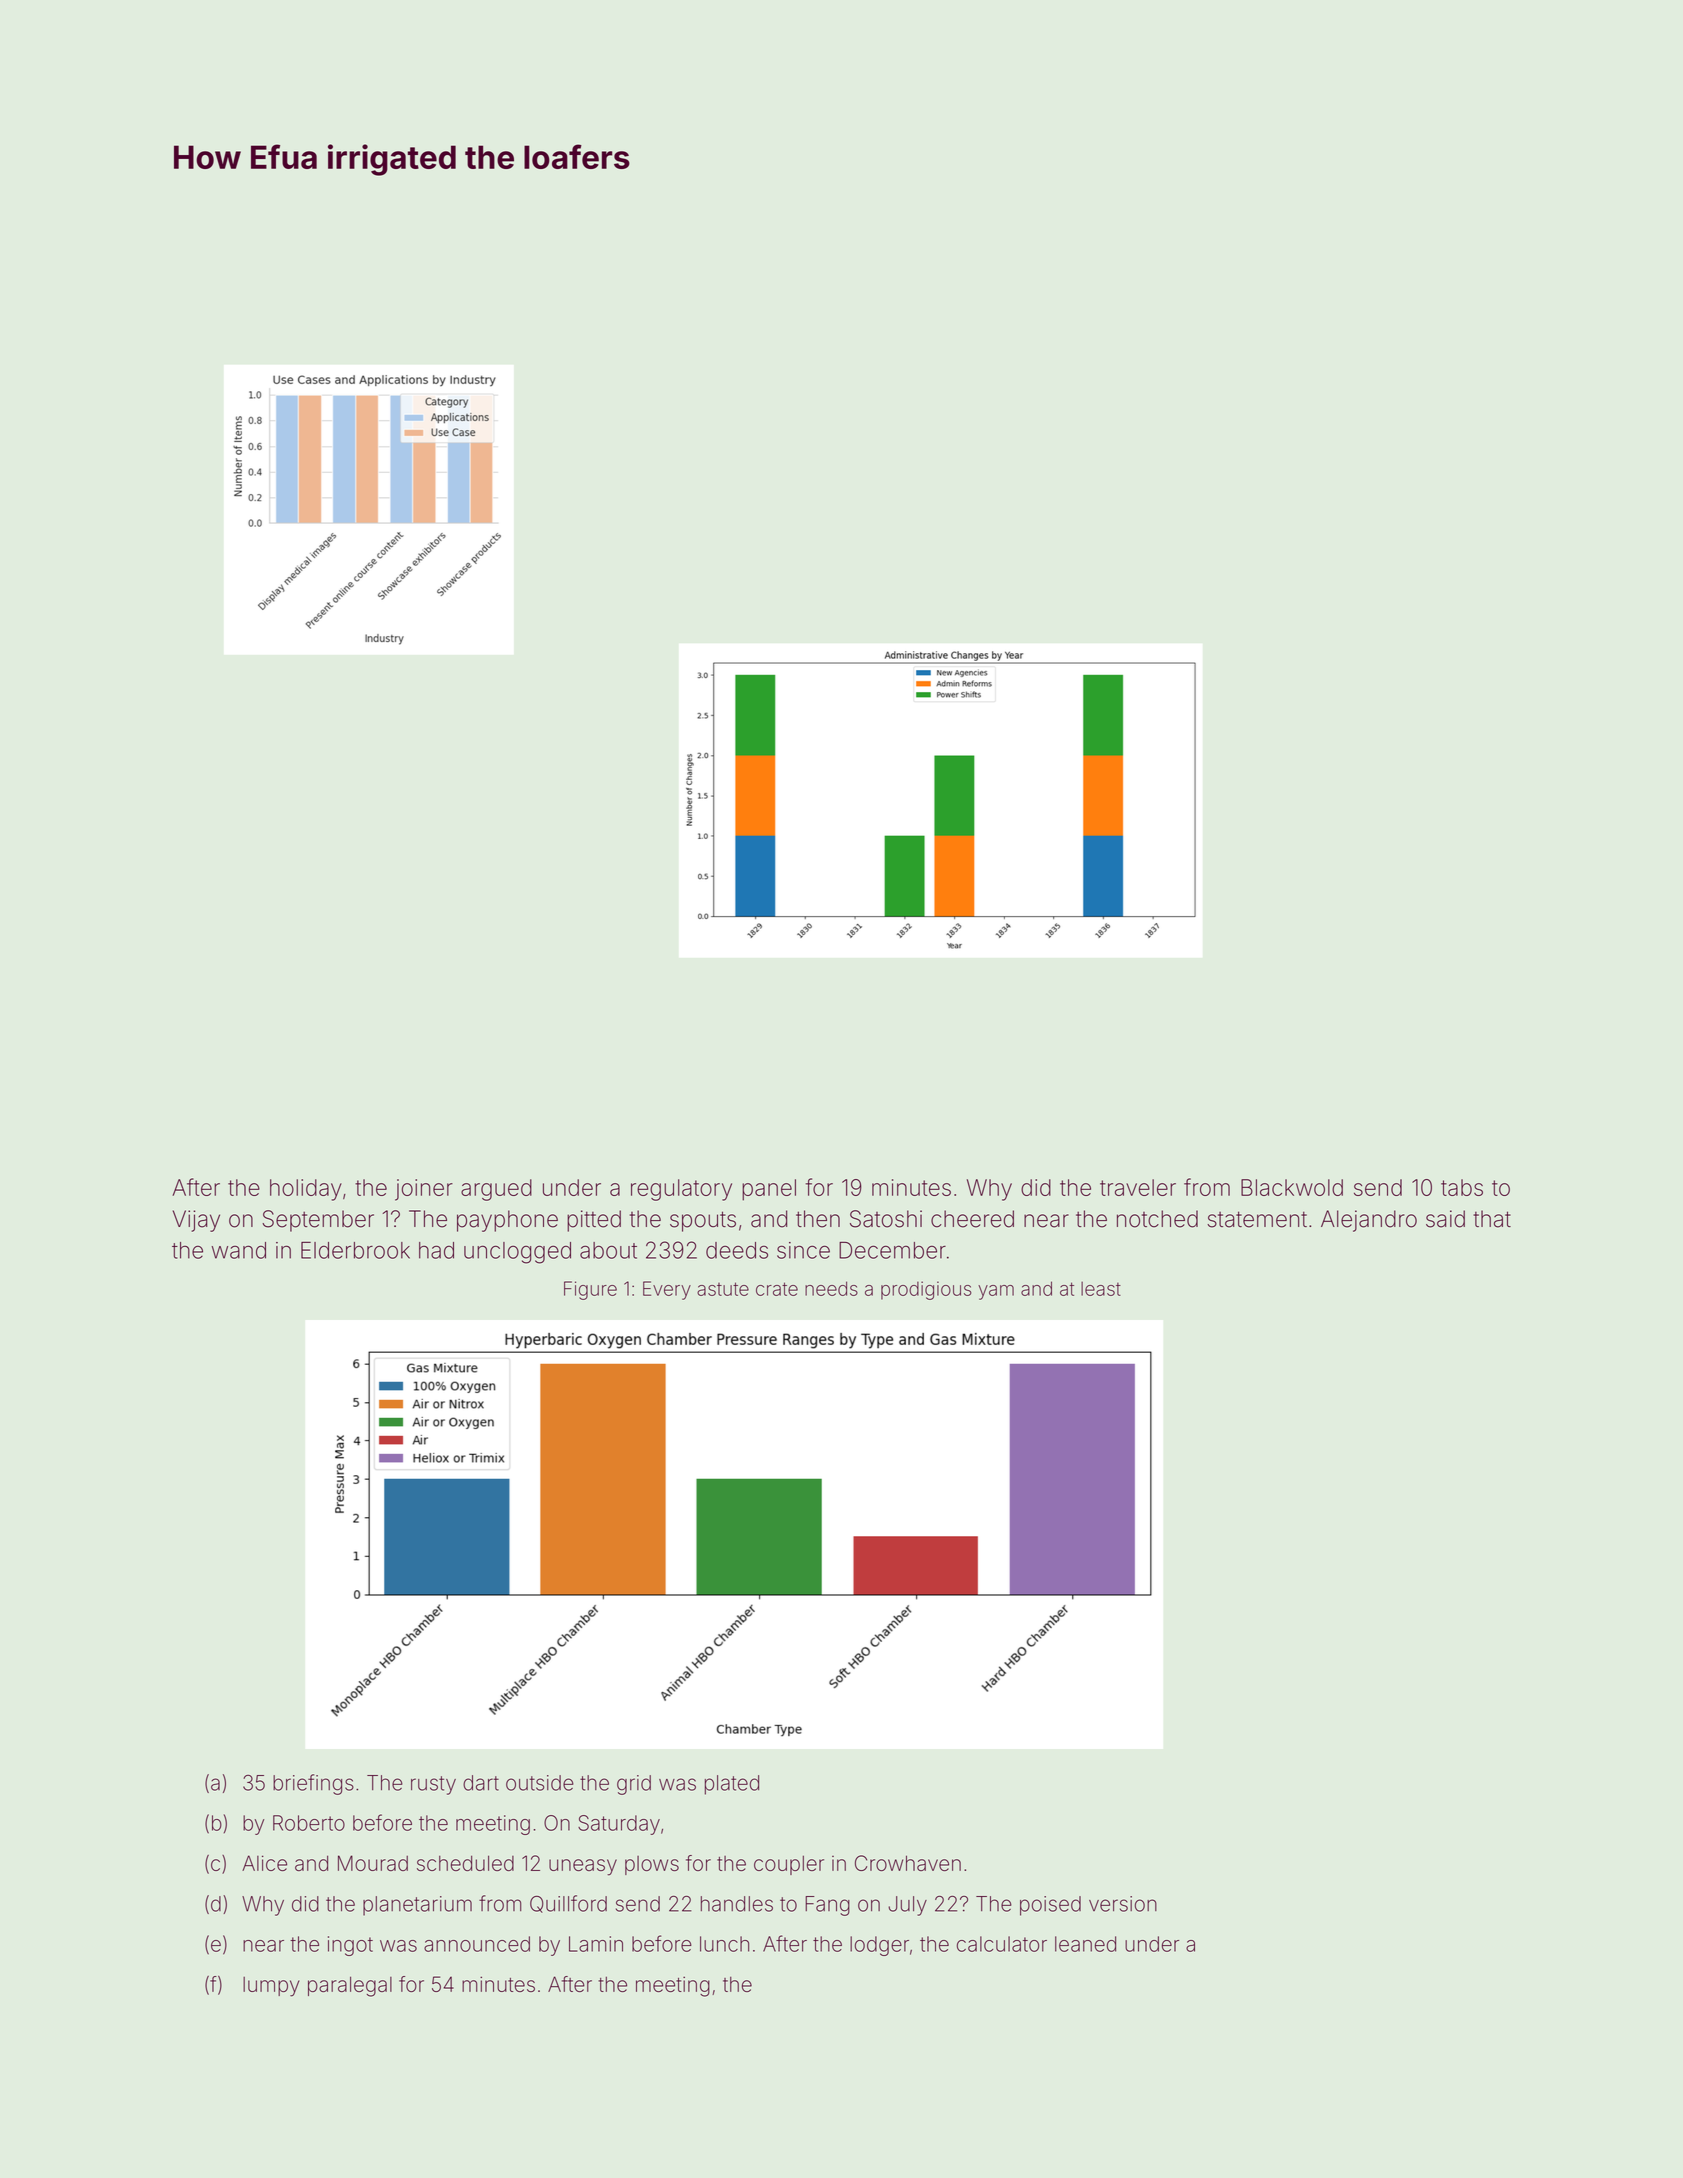  What do you see at coordinates (723, 1289) in the screenshot?
I see `astute` at bounding box center [723, 1289].
